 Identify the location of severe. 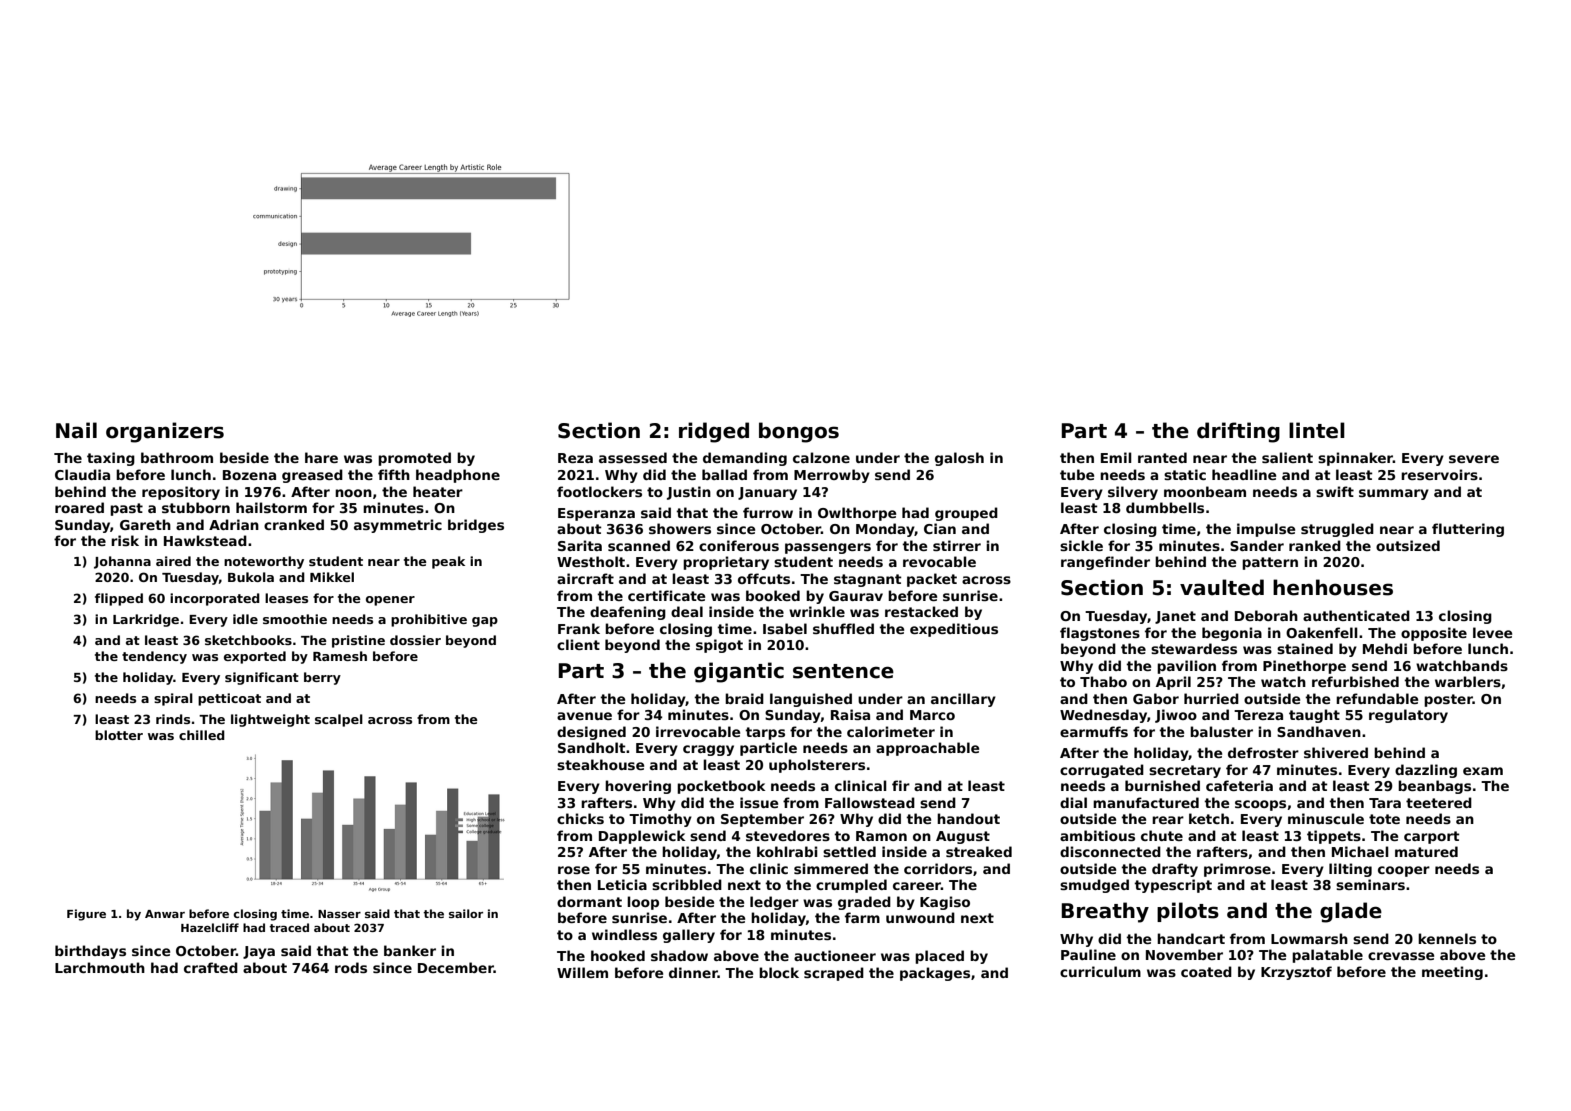
(1474, 459).
